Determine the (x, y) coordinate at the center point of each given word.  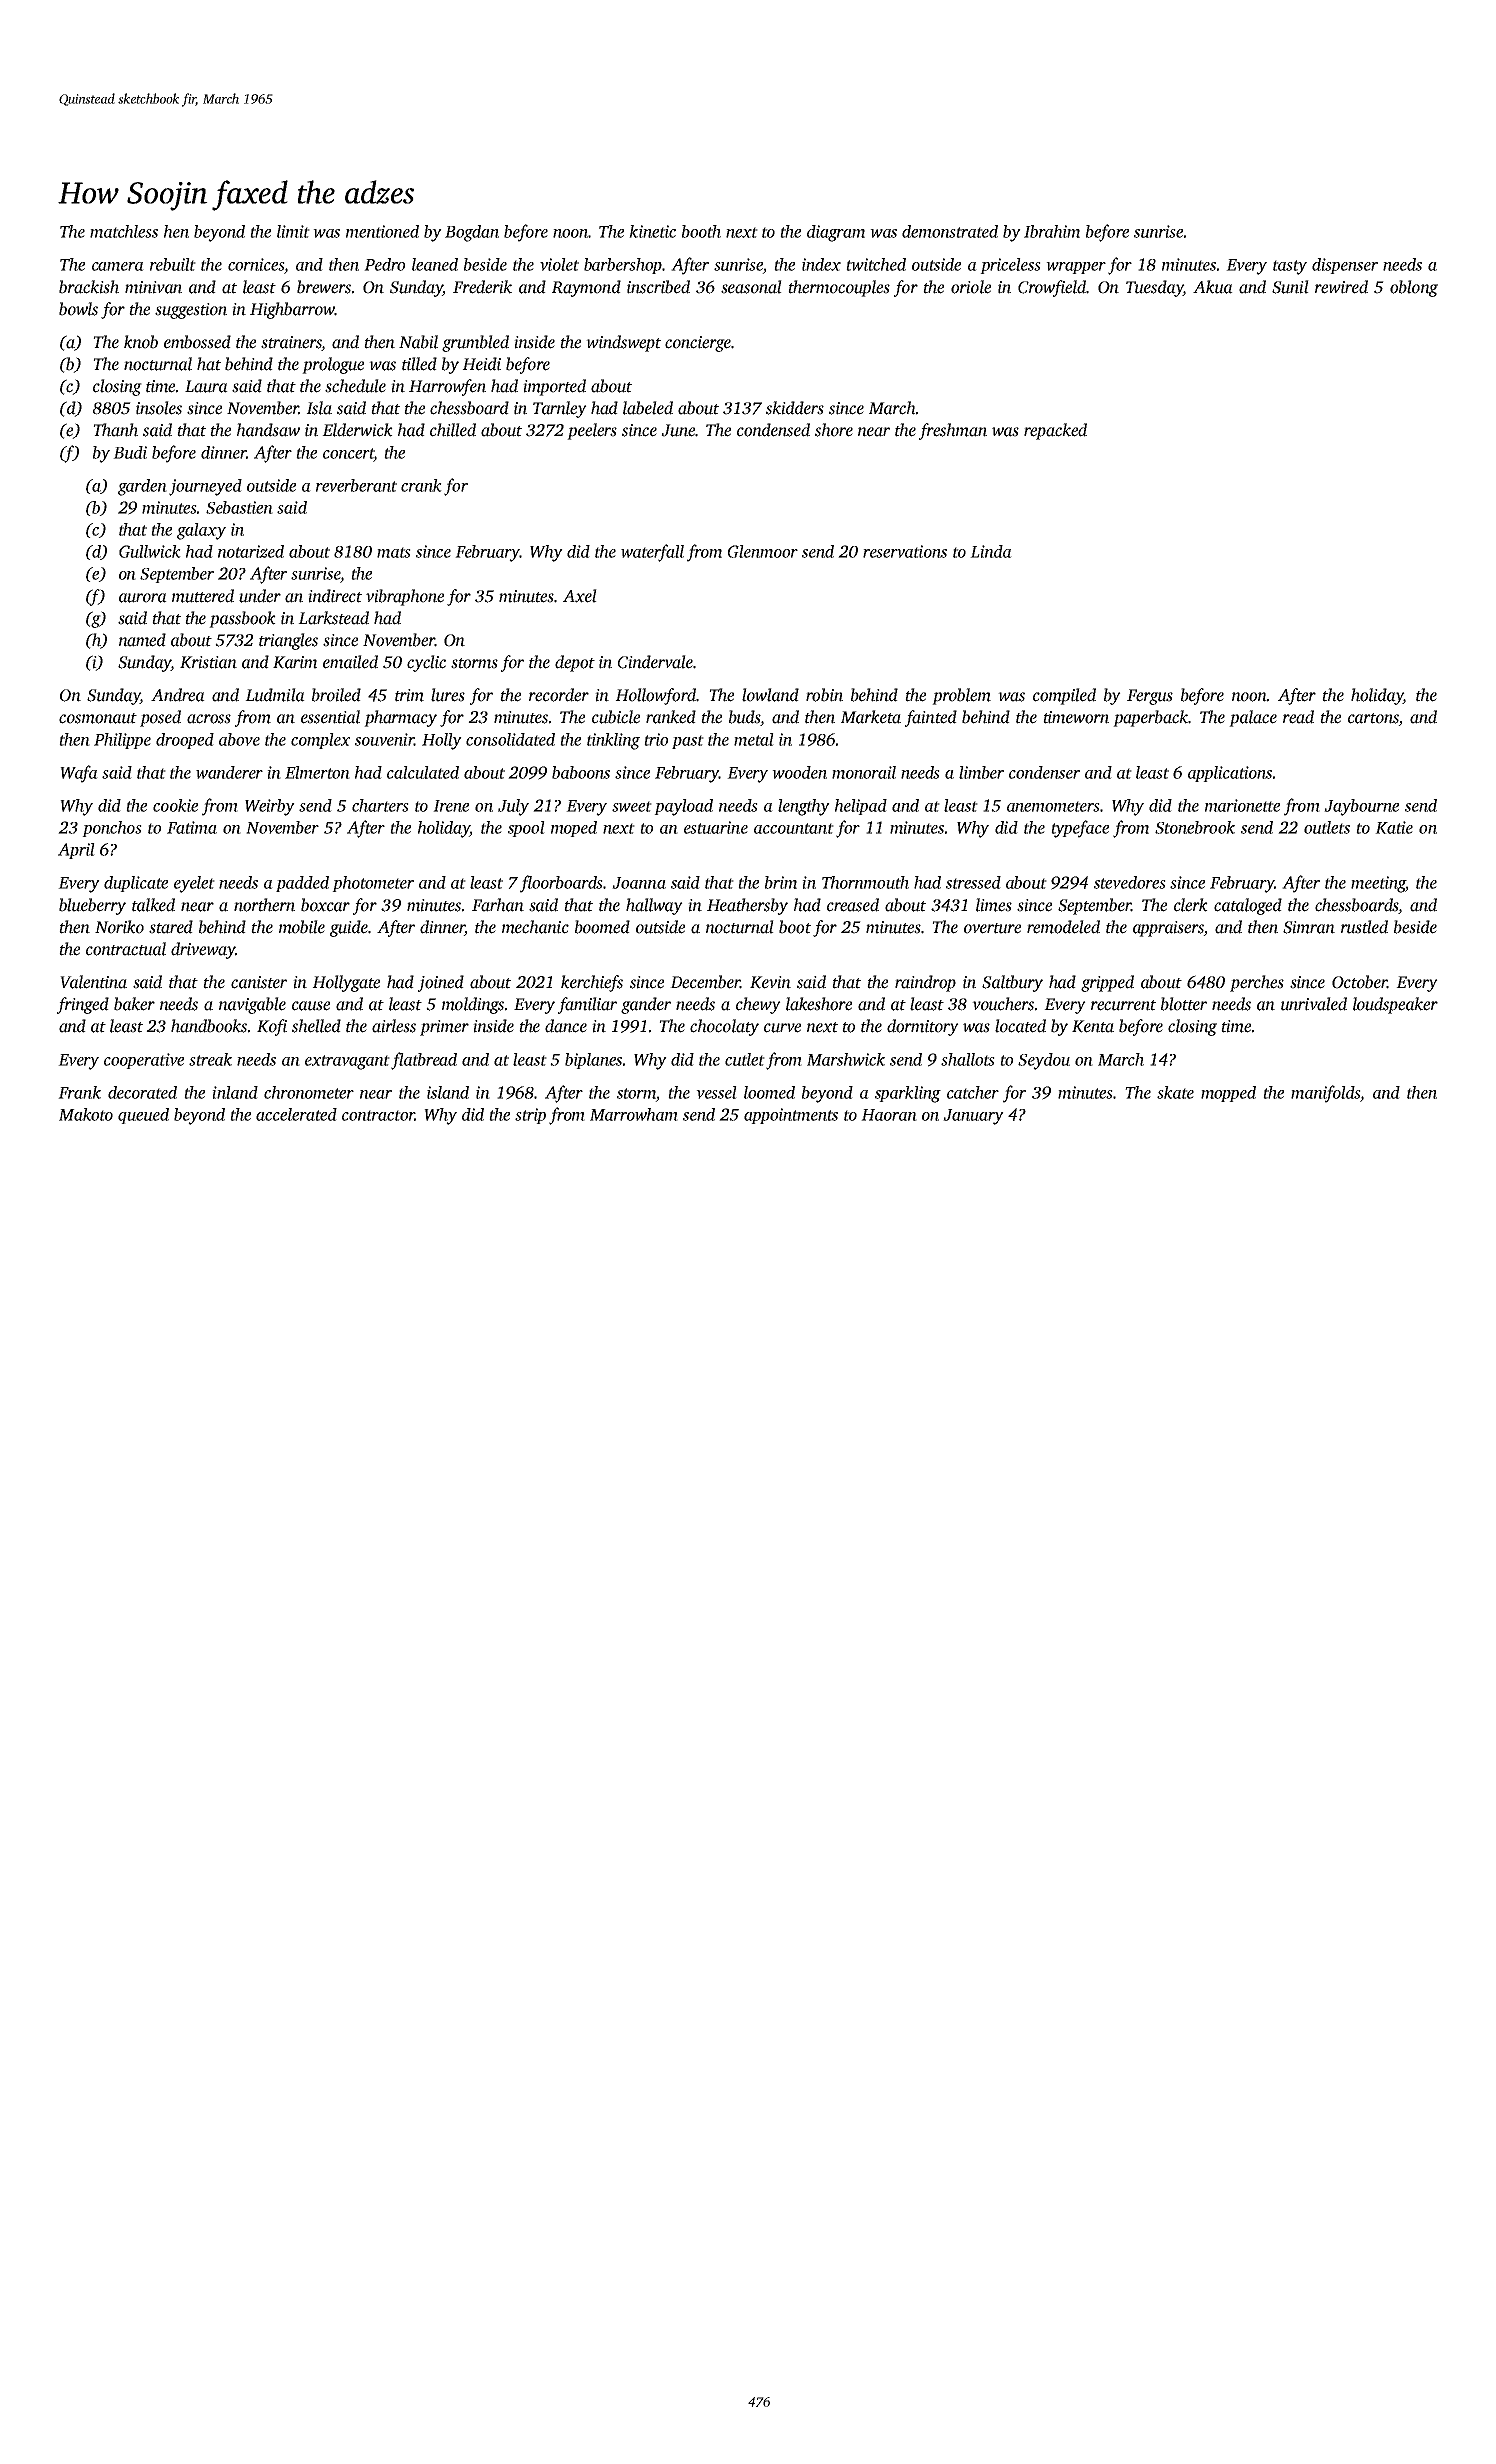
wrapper (1076, 268)
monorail (864, 772)
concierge (698, 344)
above (239, 739)
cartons (1373, 719)
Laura (206, 386)
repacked (1055, 431)
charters (380, 805)
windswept (623, 343)
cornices (256, 264)
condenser (1044, 772)
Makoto (86, 1114)
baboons (581, 772)
